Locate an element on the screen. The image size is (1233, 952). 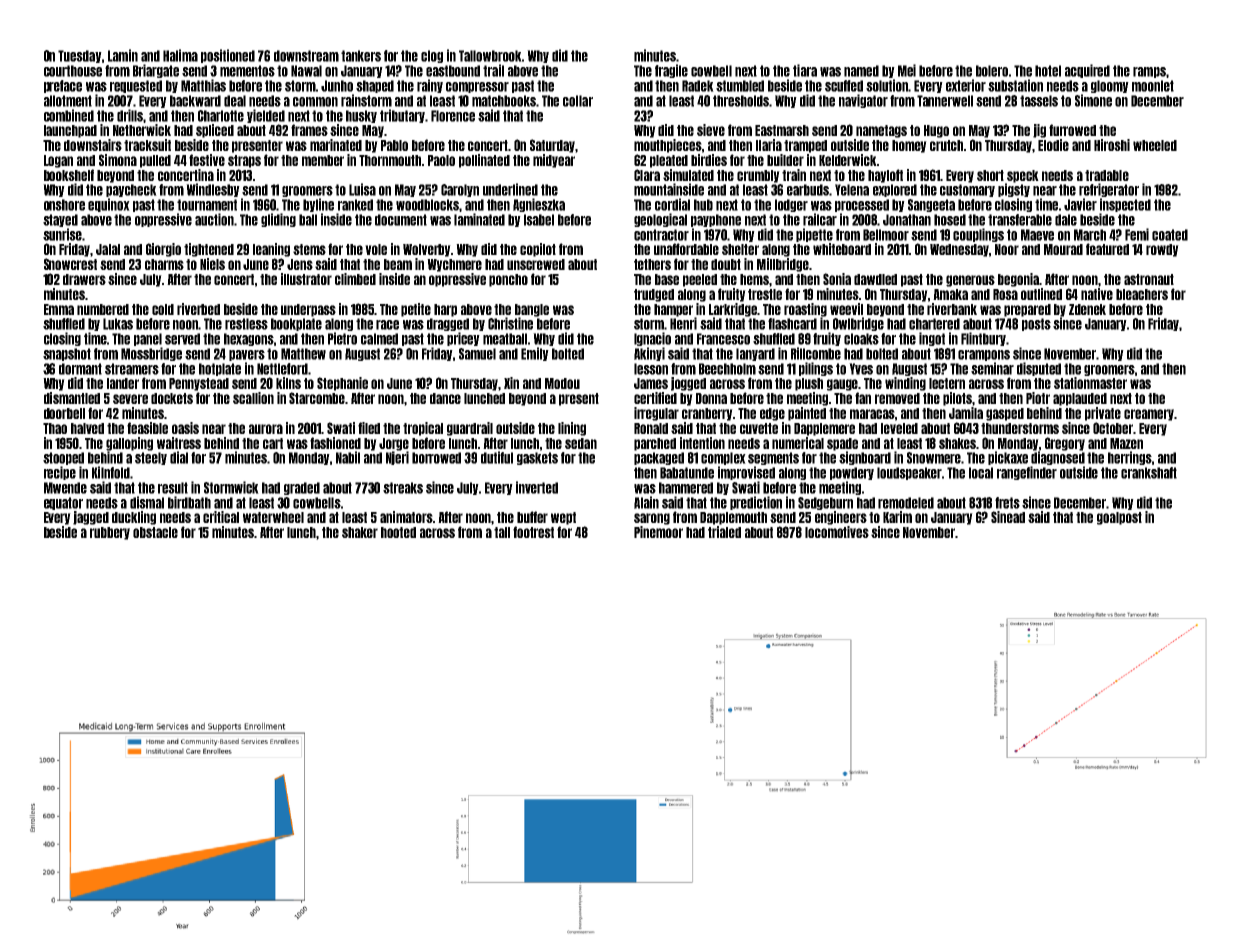
gaskets is located at coordinates (537, 458).
